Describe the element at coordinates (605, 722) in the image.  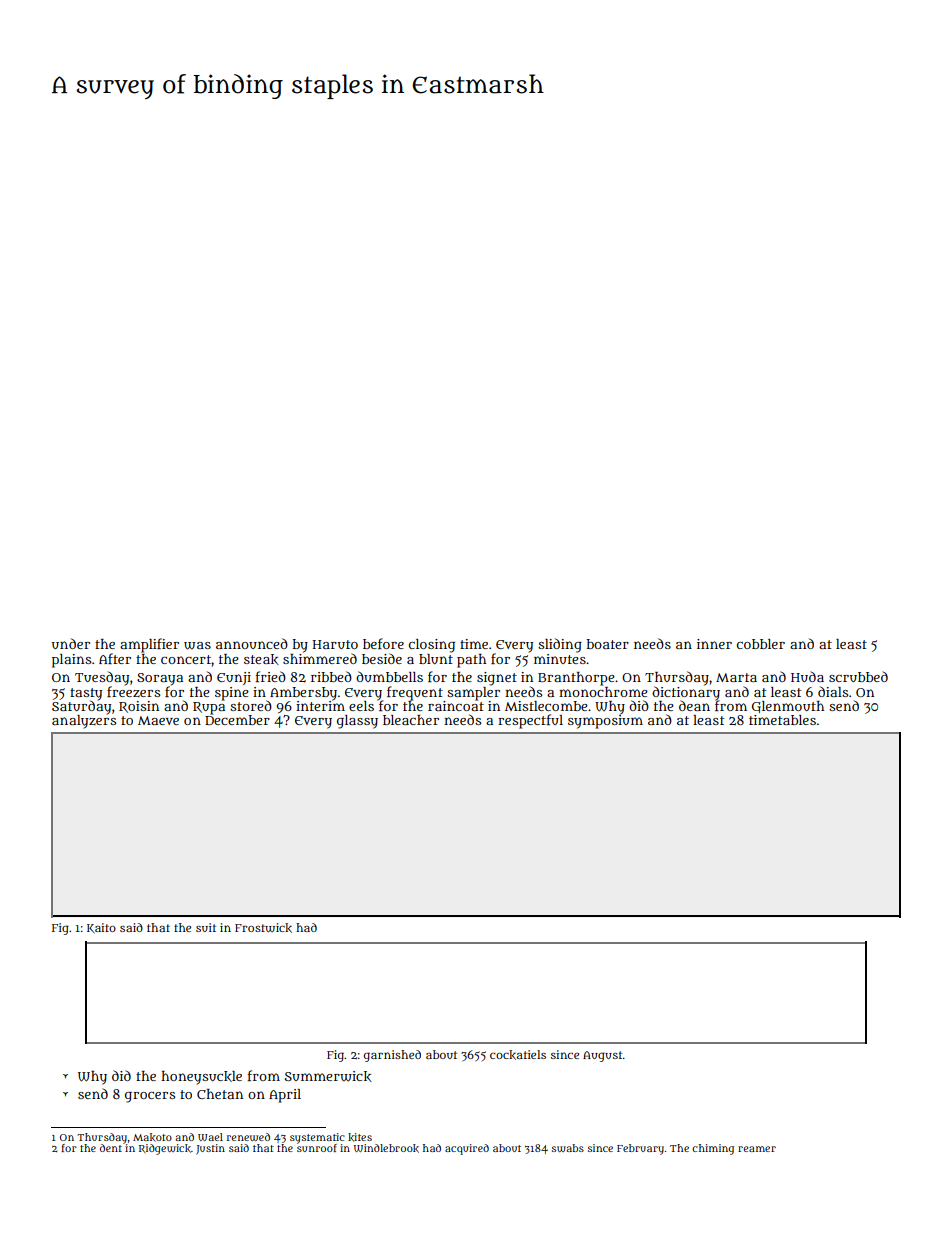
I see `symposium` at that location.
